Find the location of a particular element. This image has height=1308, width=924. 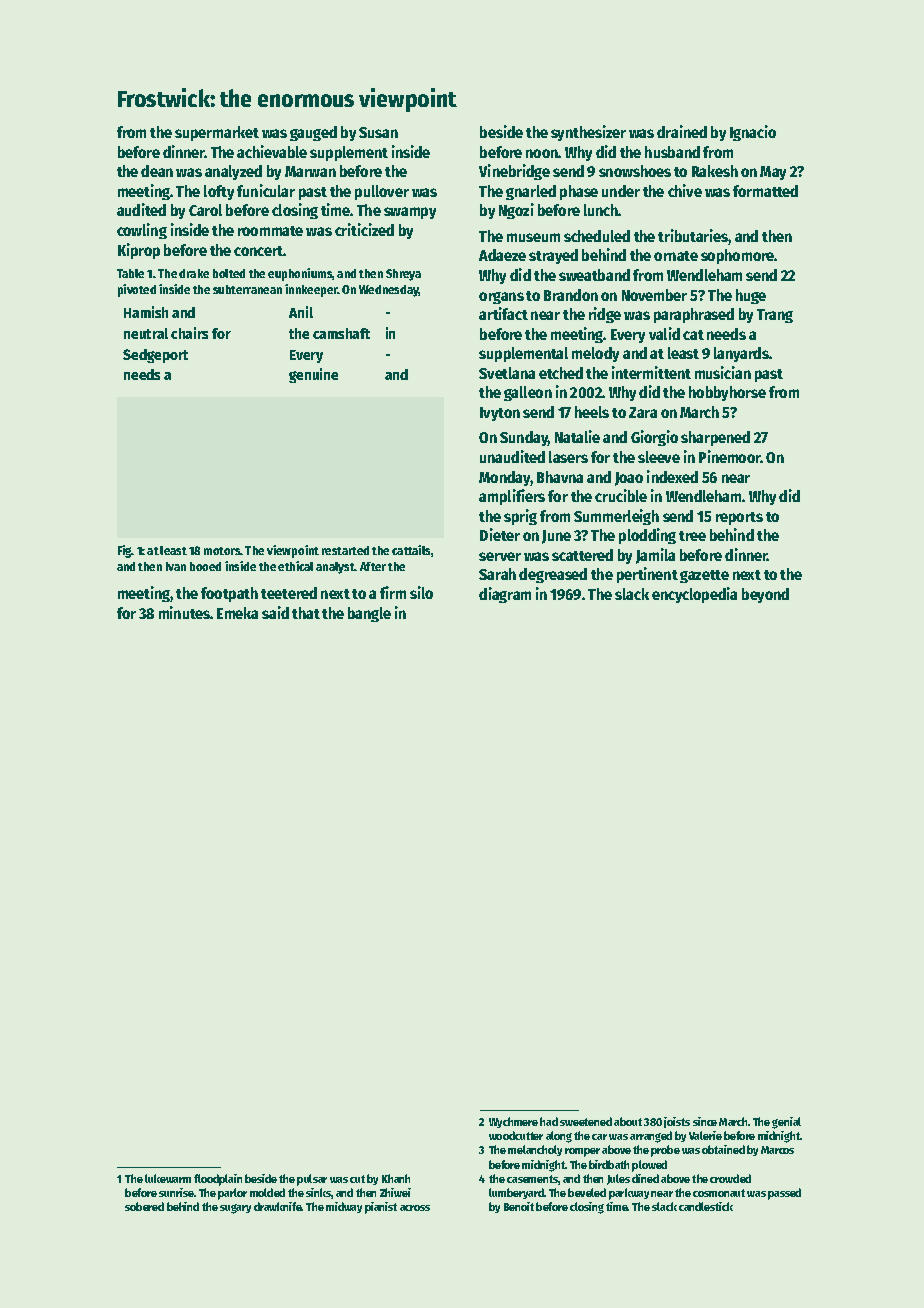

across is located at coordinates (415, 1208).
